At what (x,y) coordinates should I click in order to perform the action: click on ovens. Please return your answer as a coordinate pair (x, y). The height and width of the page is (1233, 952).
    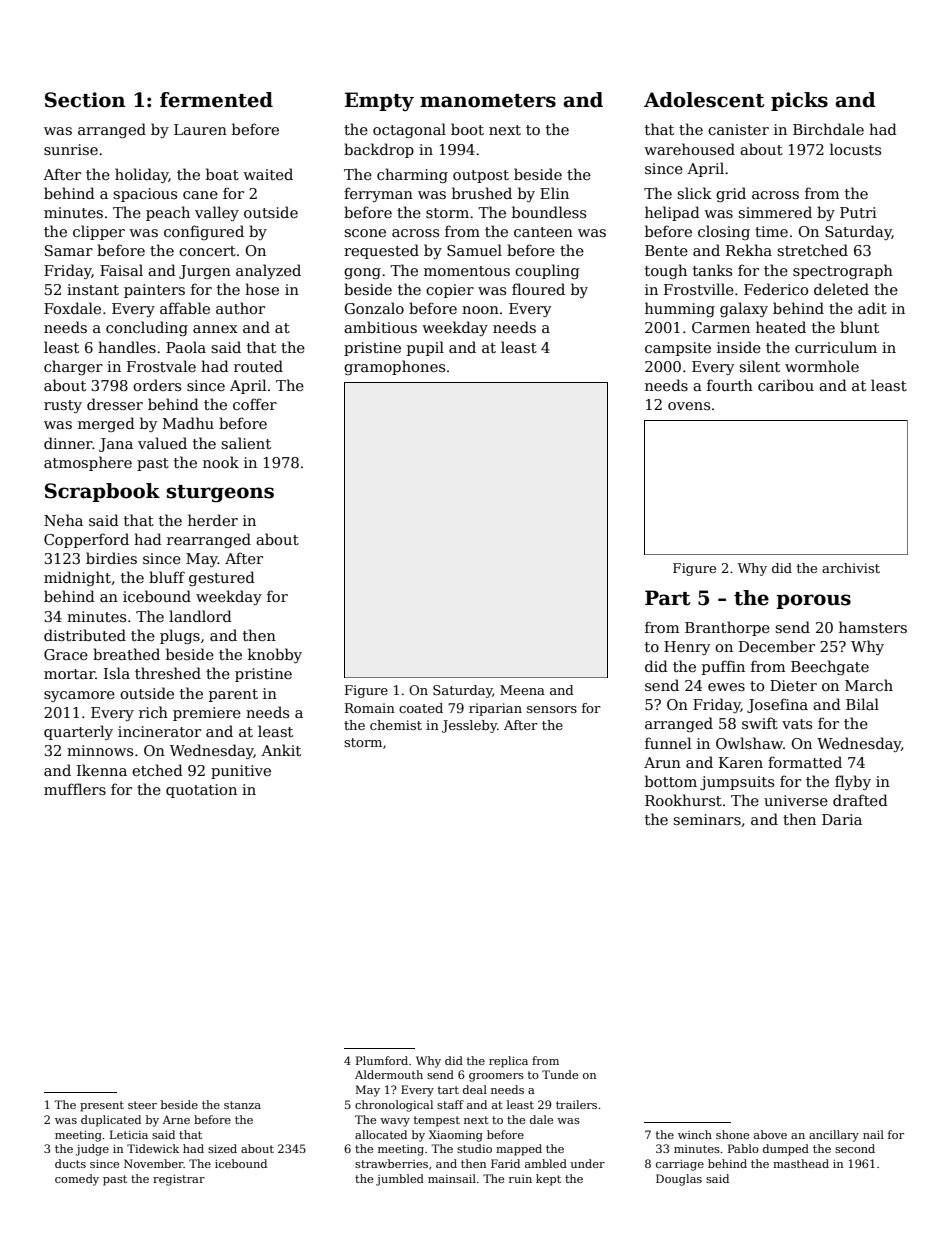
    Looking at the image, I should click on (689, 406).
